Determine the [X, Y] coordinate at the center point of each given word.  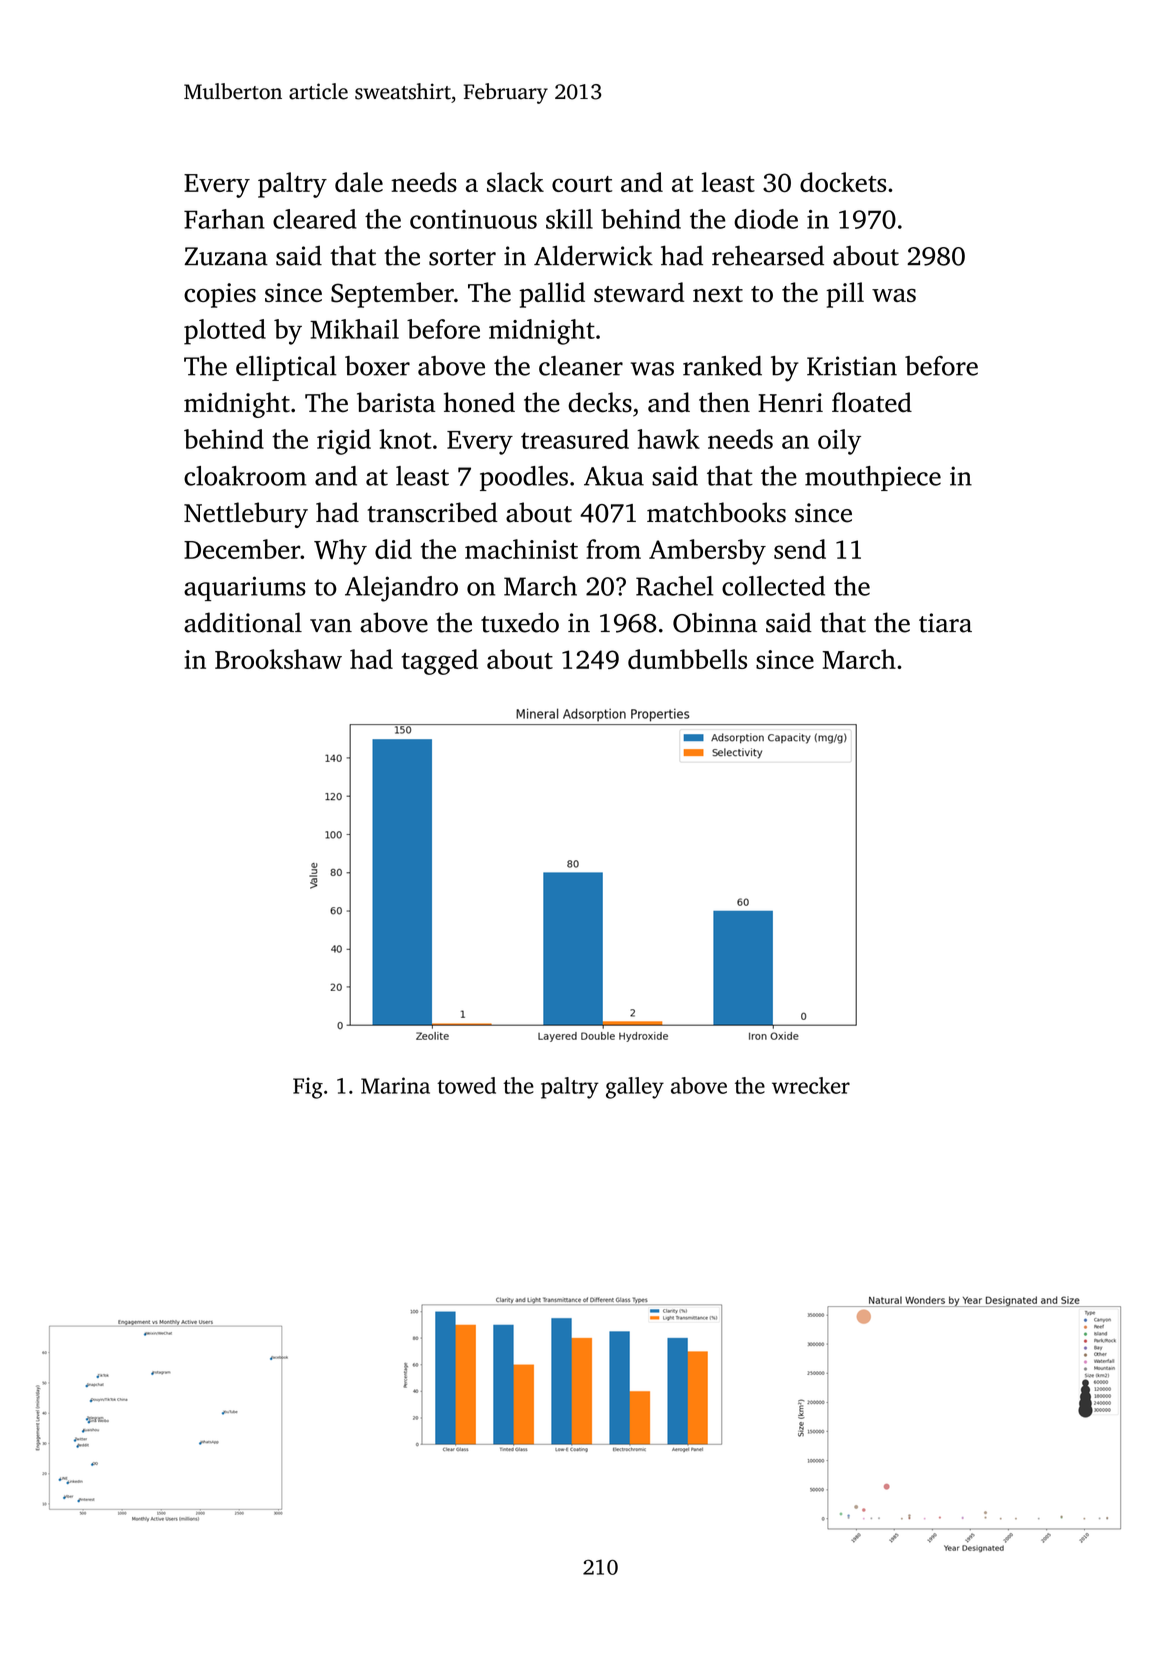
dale [359, 182]
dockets [843, 182]
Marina [395, 1085]
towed [466, 1085]
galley [635, 1088]
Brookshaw [278, 659]
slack [515, 182]
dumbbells [687, 659]
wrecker [811, 1085]
